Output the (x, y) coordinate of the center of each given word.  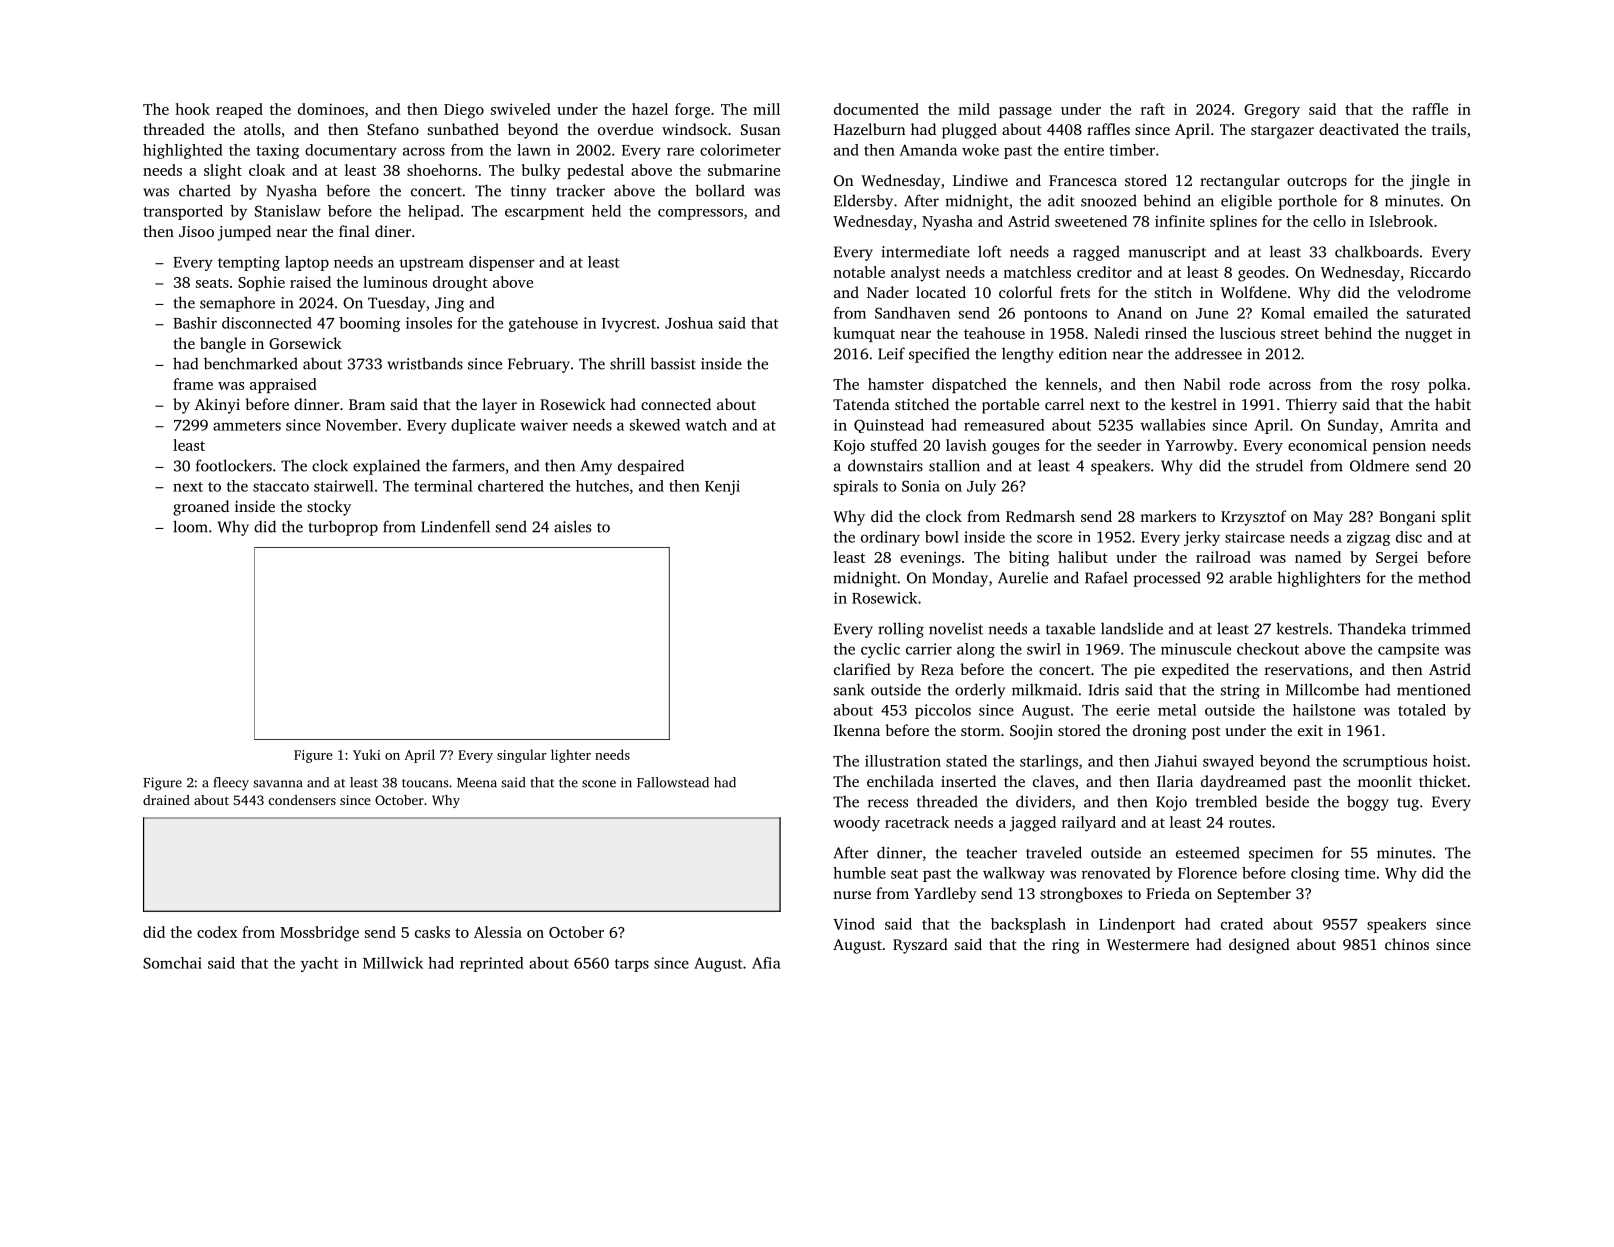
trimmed (1441, 628)
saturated (1439, 313)
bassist (673, 363)
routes (1250, 823)
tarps (632, 965)
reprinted (492, 964)
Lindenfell (455, 526)
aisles (572, 526)
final (354, 231)
